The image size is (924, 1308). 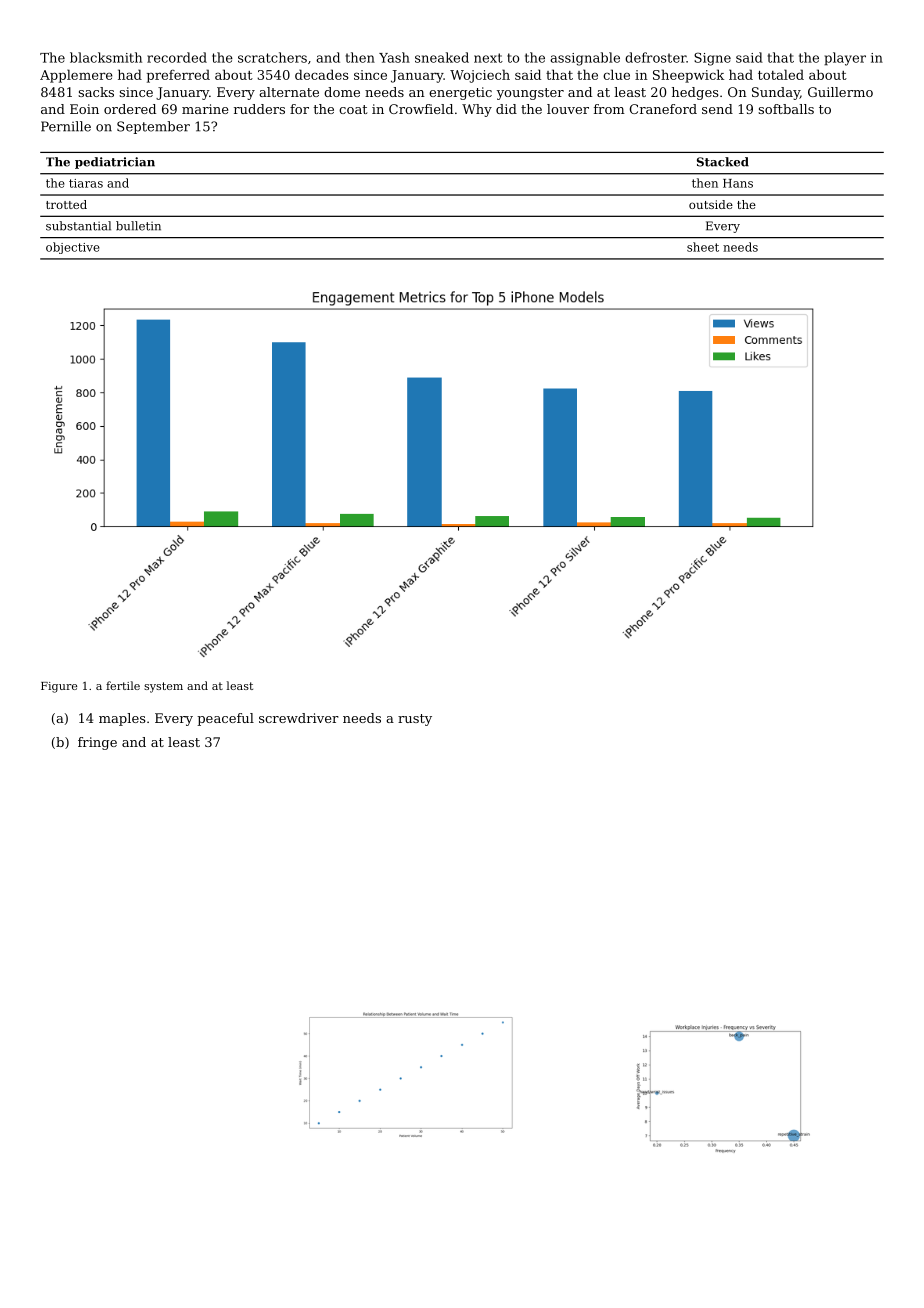 I want to click on rusty, so click(x=415, y=720).
